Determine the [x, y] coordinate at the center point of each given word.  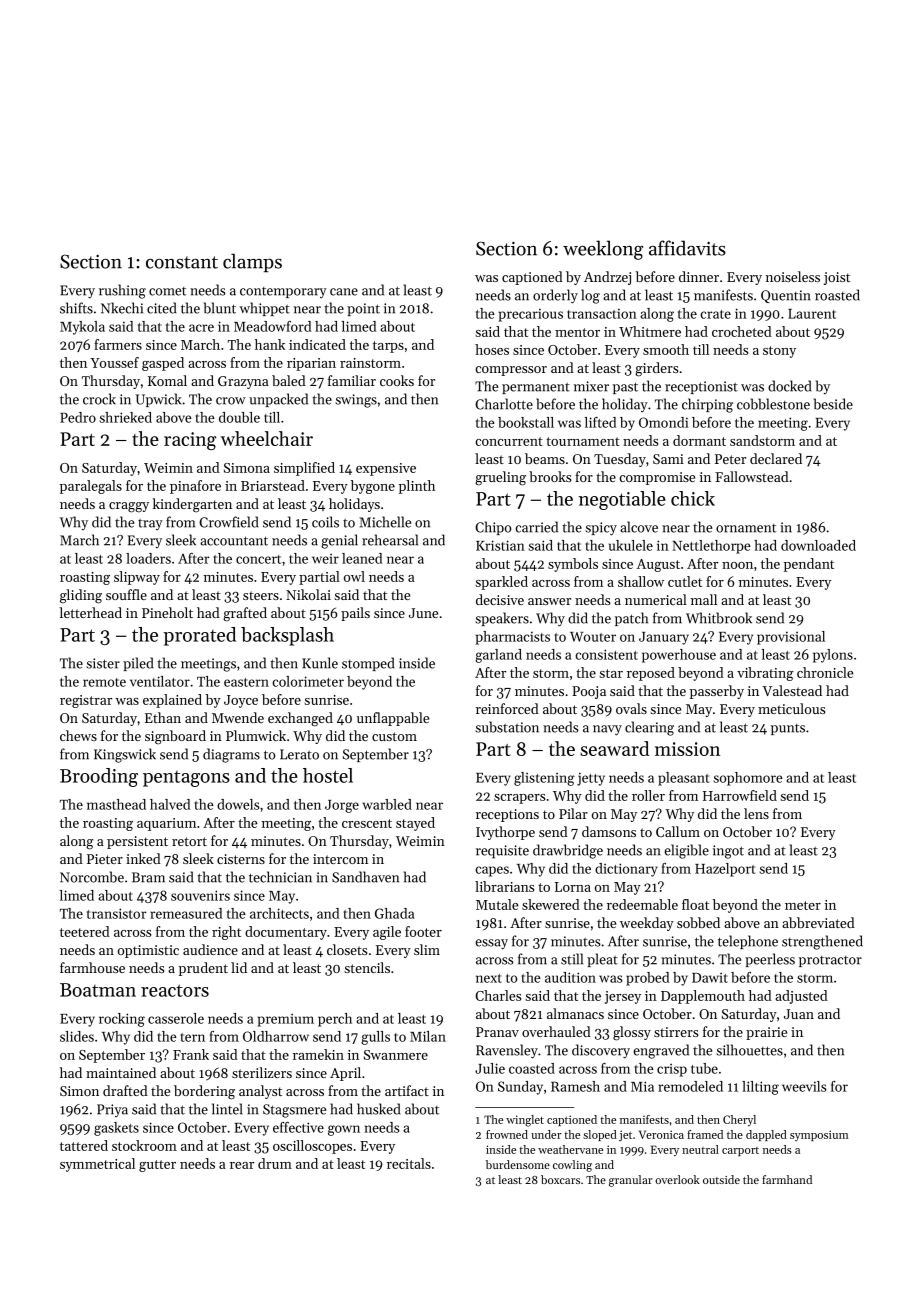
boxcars [560, 1179]
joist [837, 278]
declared [776, 458]
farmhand [787, 1179]
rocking [122, 1020]
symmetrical [97, 1165]
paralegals [91, 487]
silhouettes [749, 1050]
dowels [238, 804]
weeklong [603, 250]
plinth [417, 487]
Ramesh [575, 1086]
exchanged [300, 719]
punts [788, 729]
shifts [76, 308]
